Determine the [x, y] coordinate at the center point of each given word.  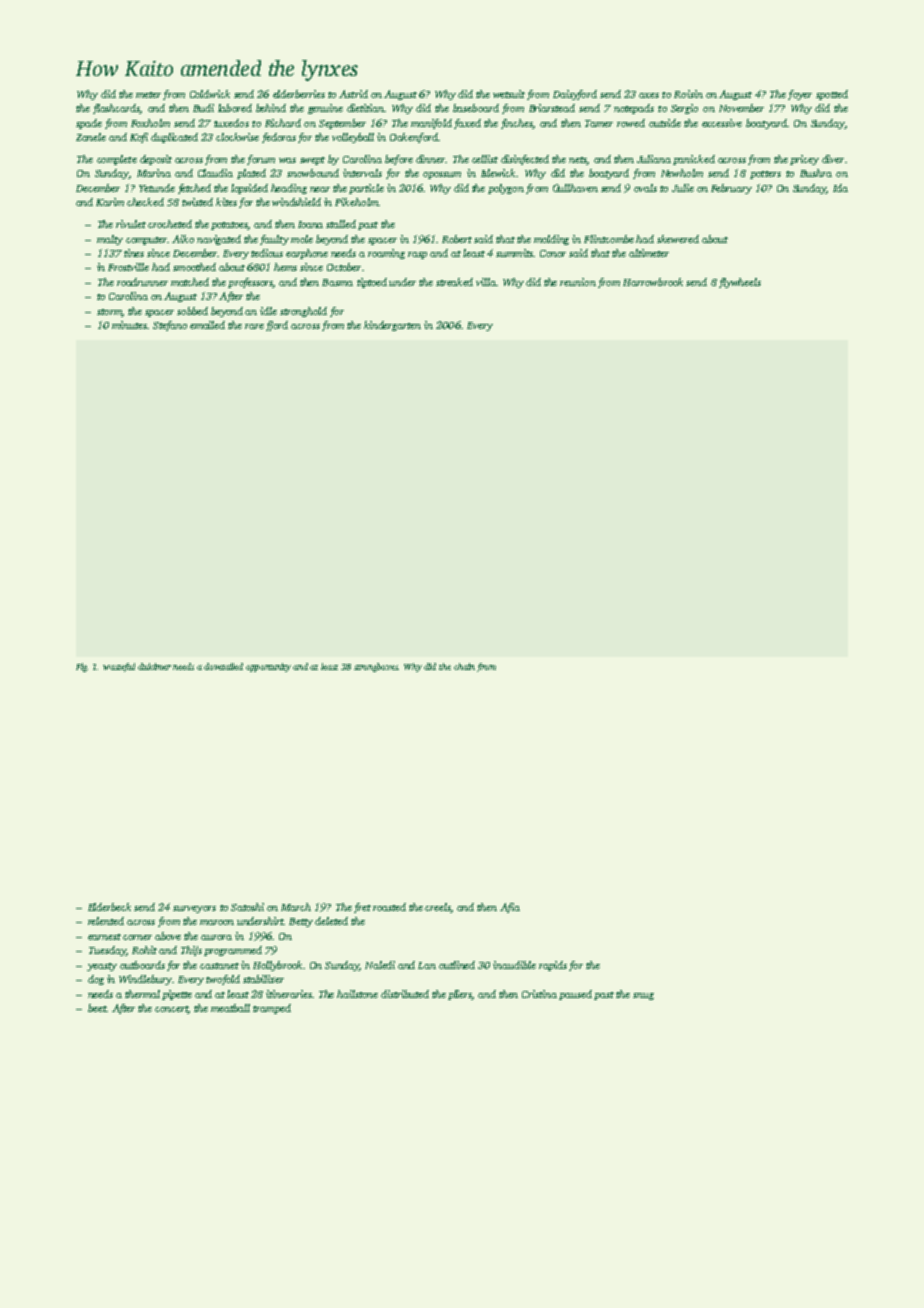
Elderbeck [109, 907]
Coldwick [210, 94]
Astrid [353, 94]
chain [464, 666]
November [741, 108]
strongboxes [376, 667]
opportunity [268, 667]
